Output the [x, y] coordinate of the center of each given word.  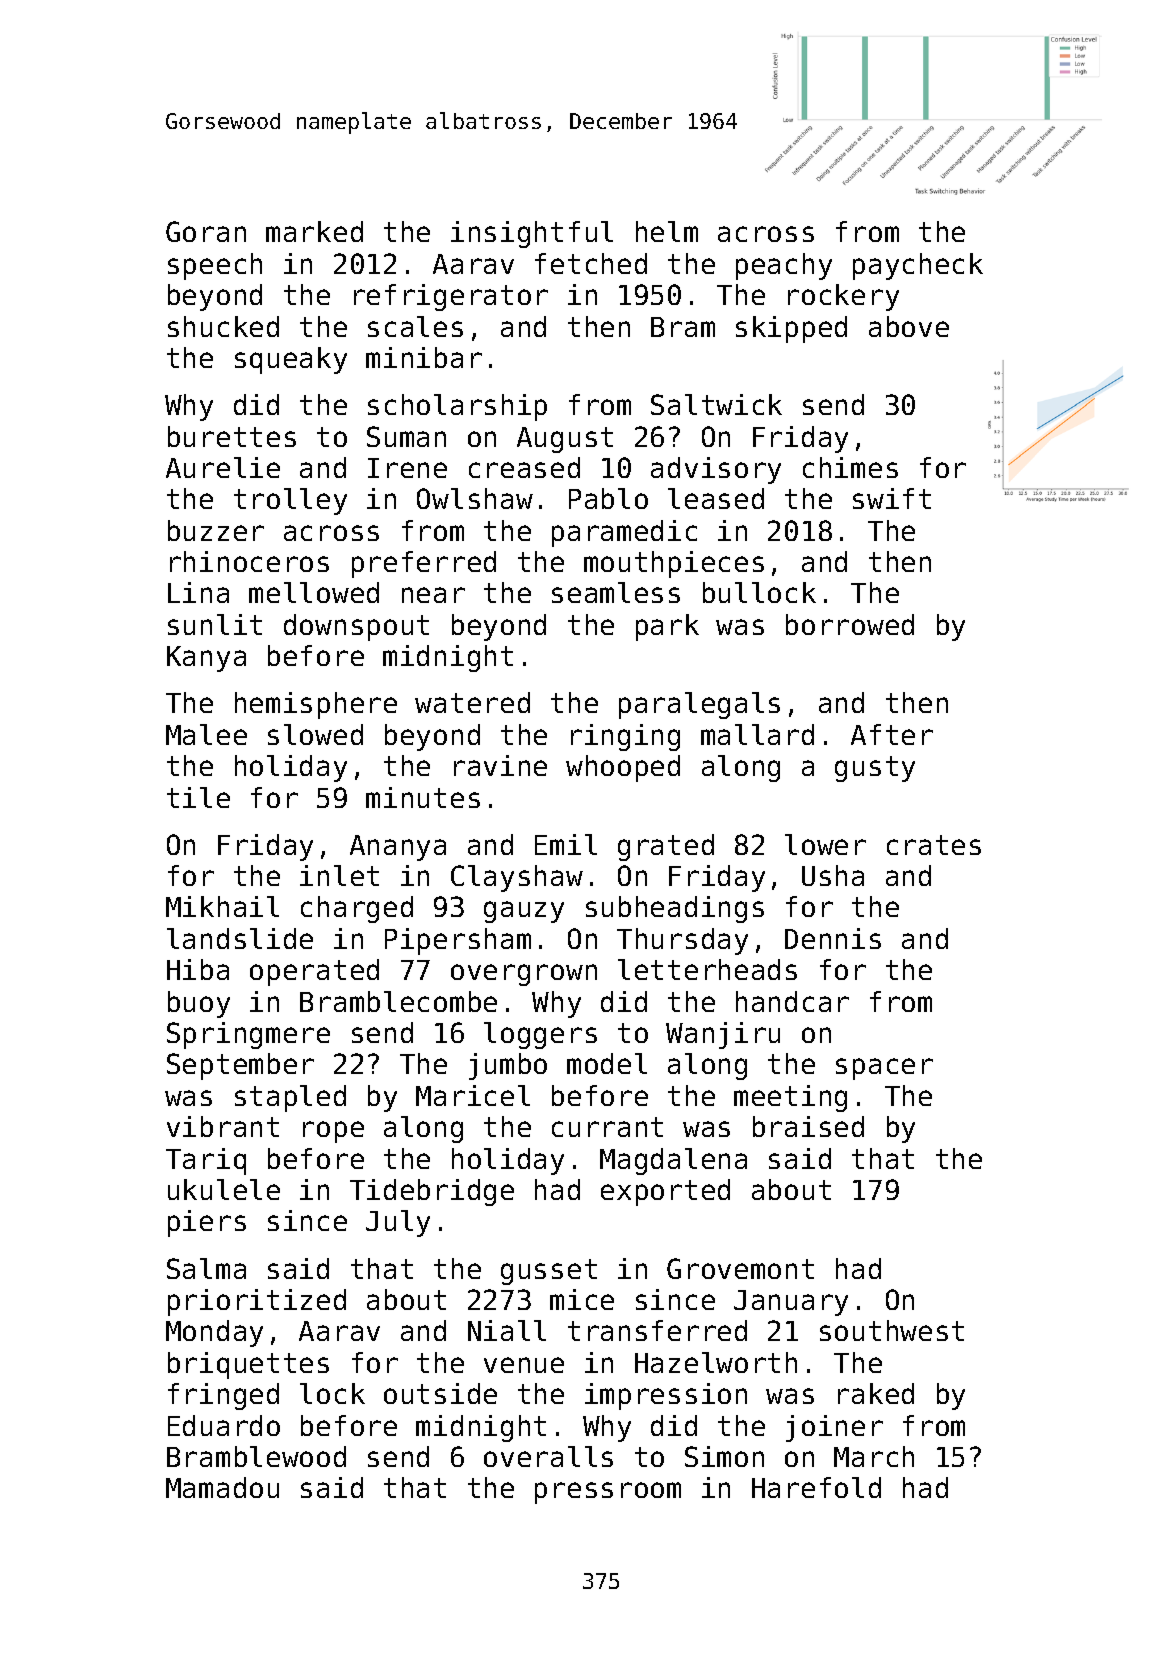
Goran [206, 231]
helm [667, 231]
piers [207, 1223]
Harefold [816, 1487]
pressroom [608, 1493]
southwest [892, 1330]
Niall [507, 1330]
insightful [532, 234]
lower [825, 844]
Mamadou [222, 1487]
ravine [500, 765]
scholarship [457, 407]
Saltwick [716, 404]
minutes [423, 797]
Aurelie [223, 467]
